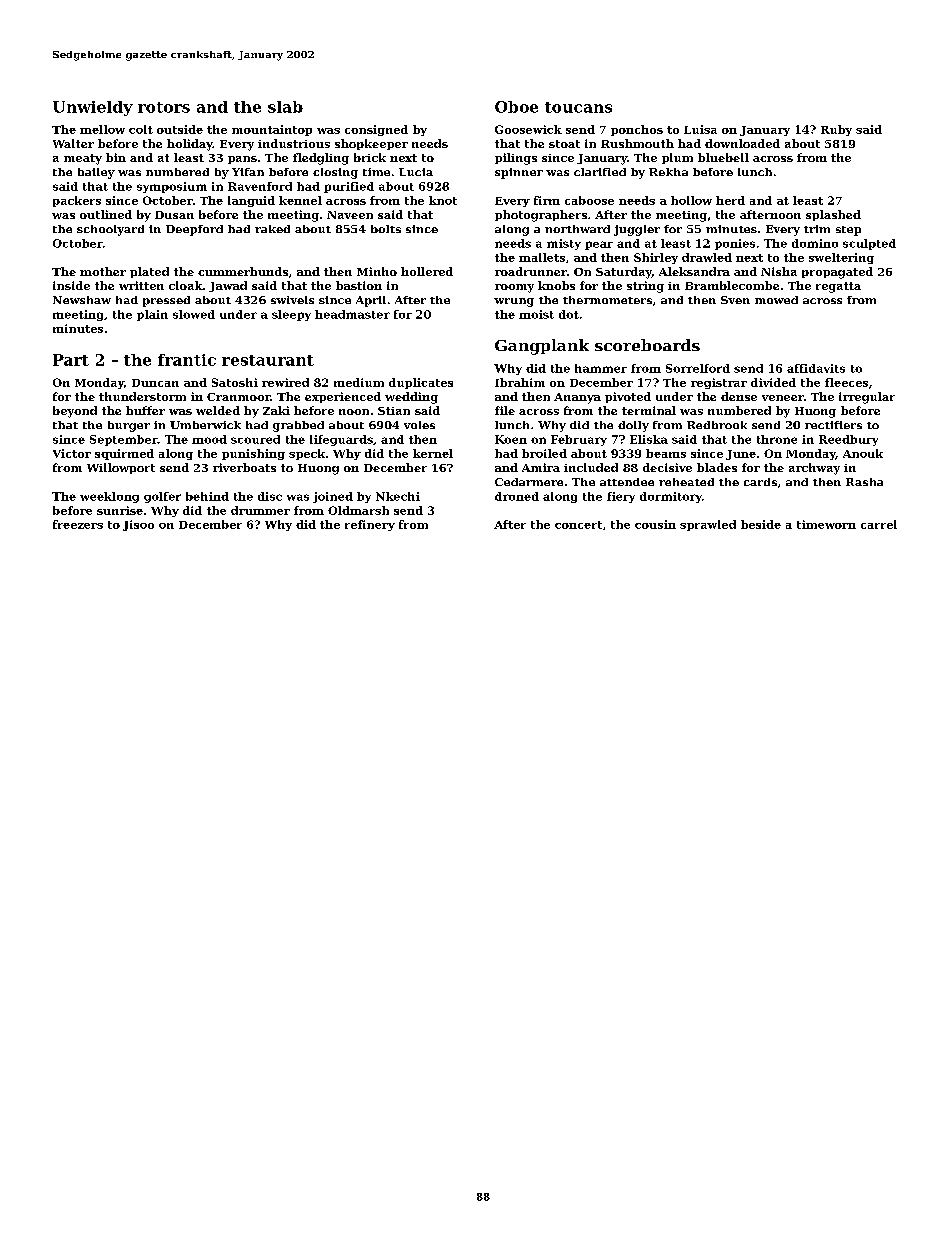  Describe the element at coordinates (579, 440) in the page. I see `February` at that location.
